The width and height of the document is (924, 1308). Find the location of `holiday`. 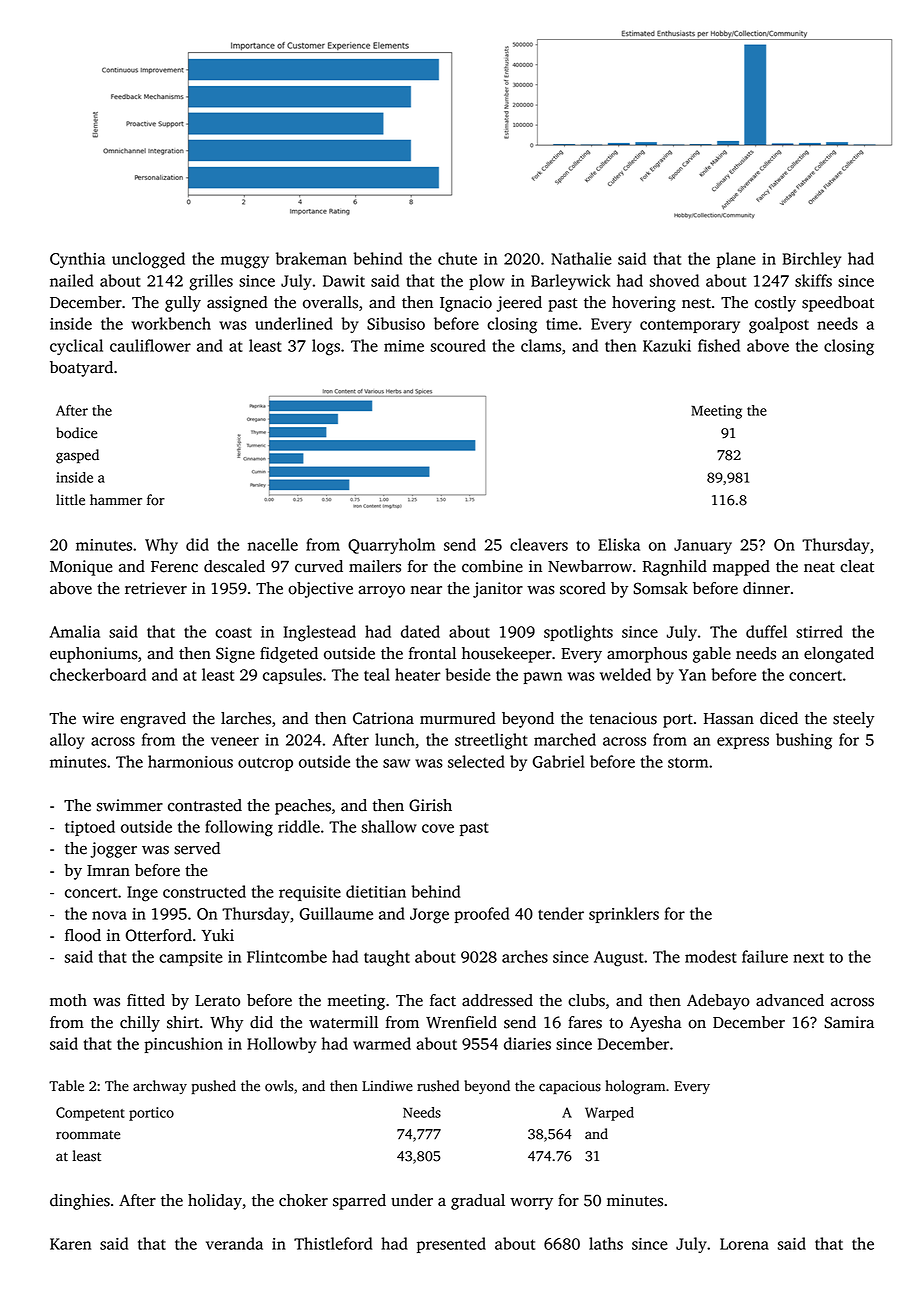

holiday is located at coordinates (215, 1202).
